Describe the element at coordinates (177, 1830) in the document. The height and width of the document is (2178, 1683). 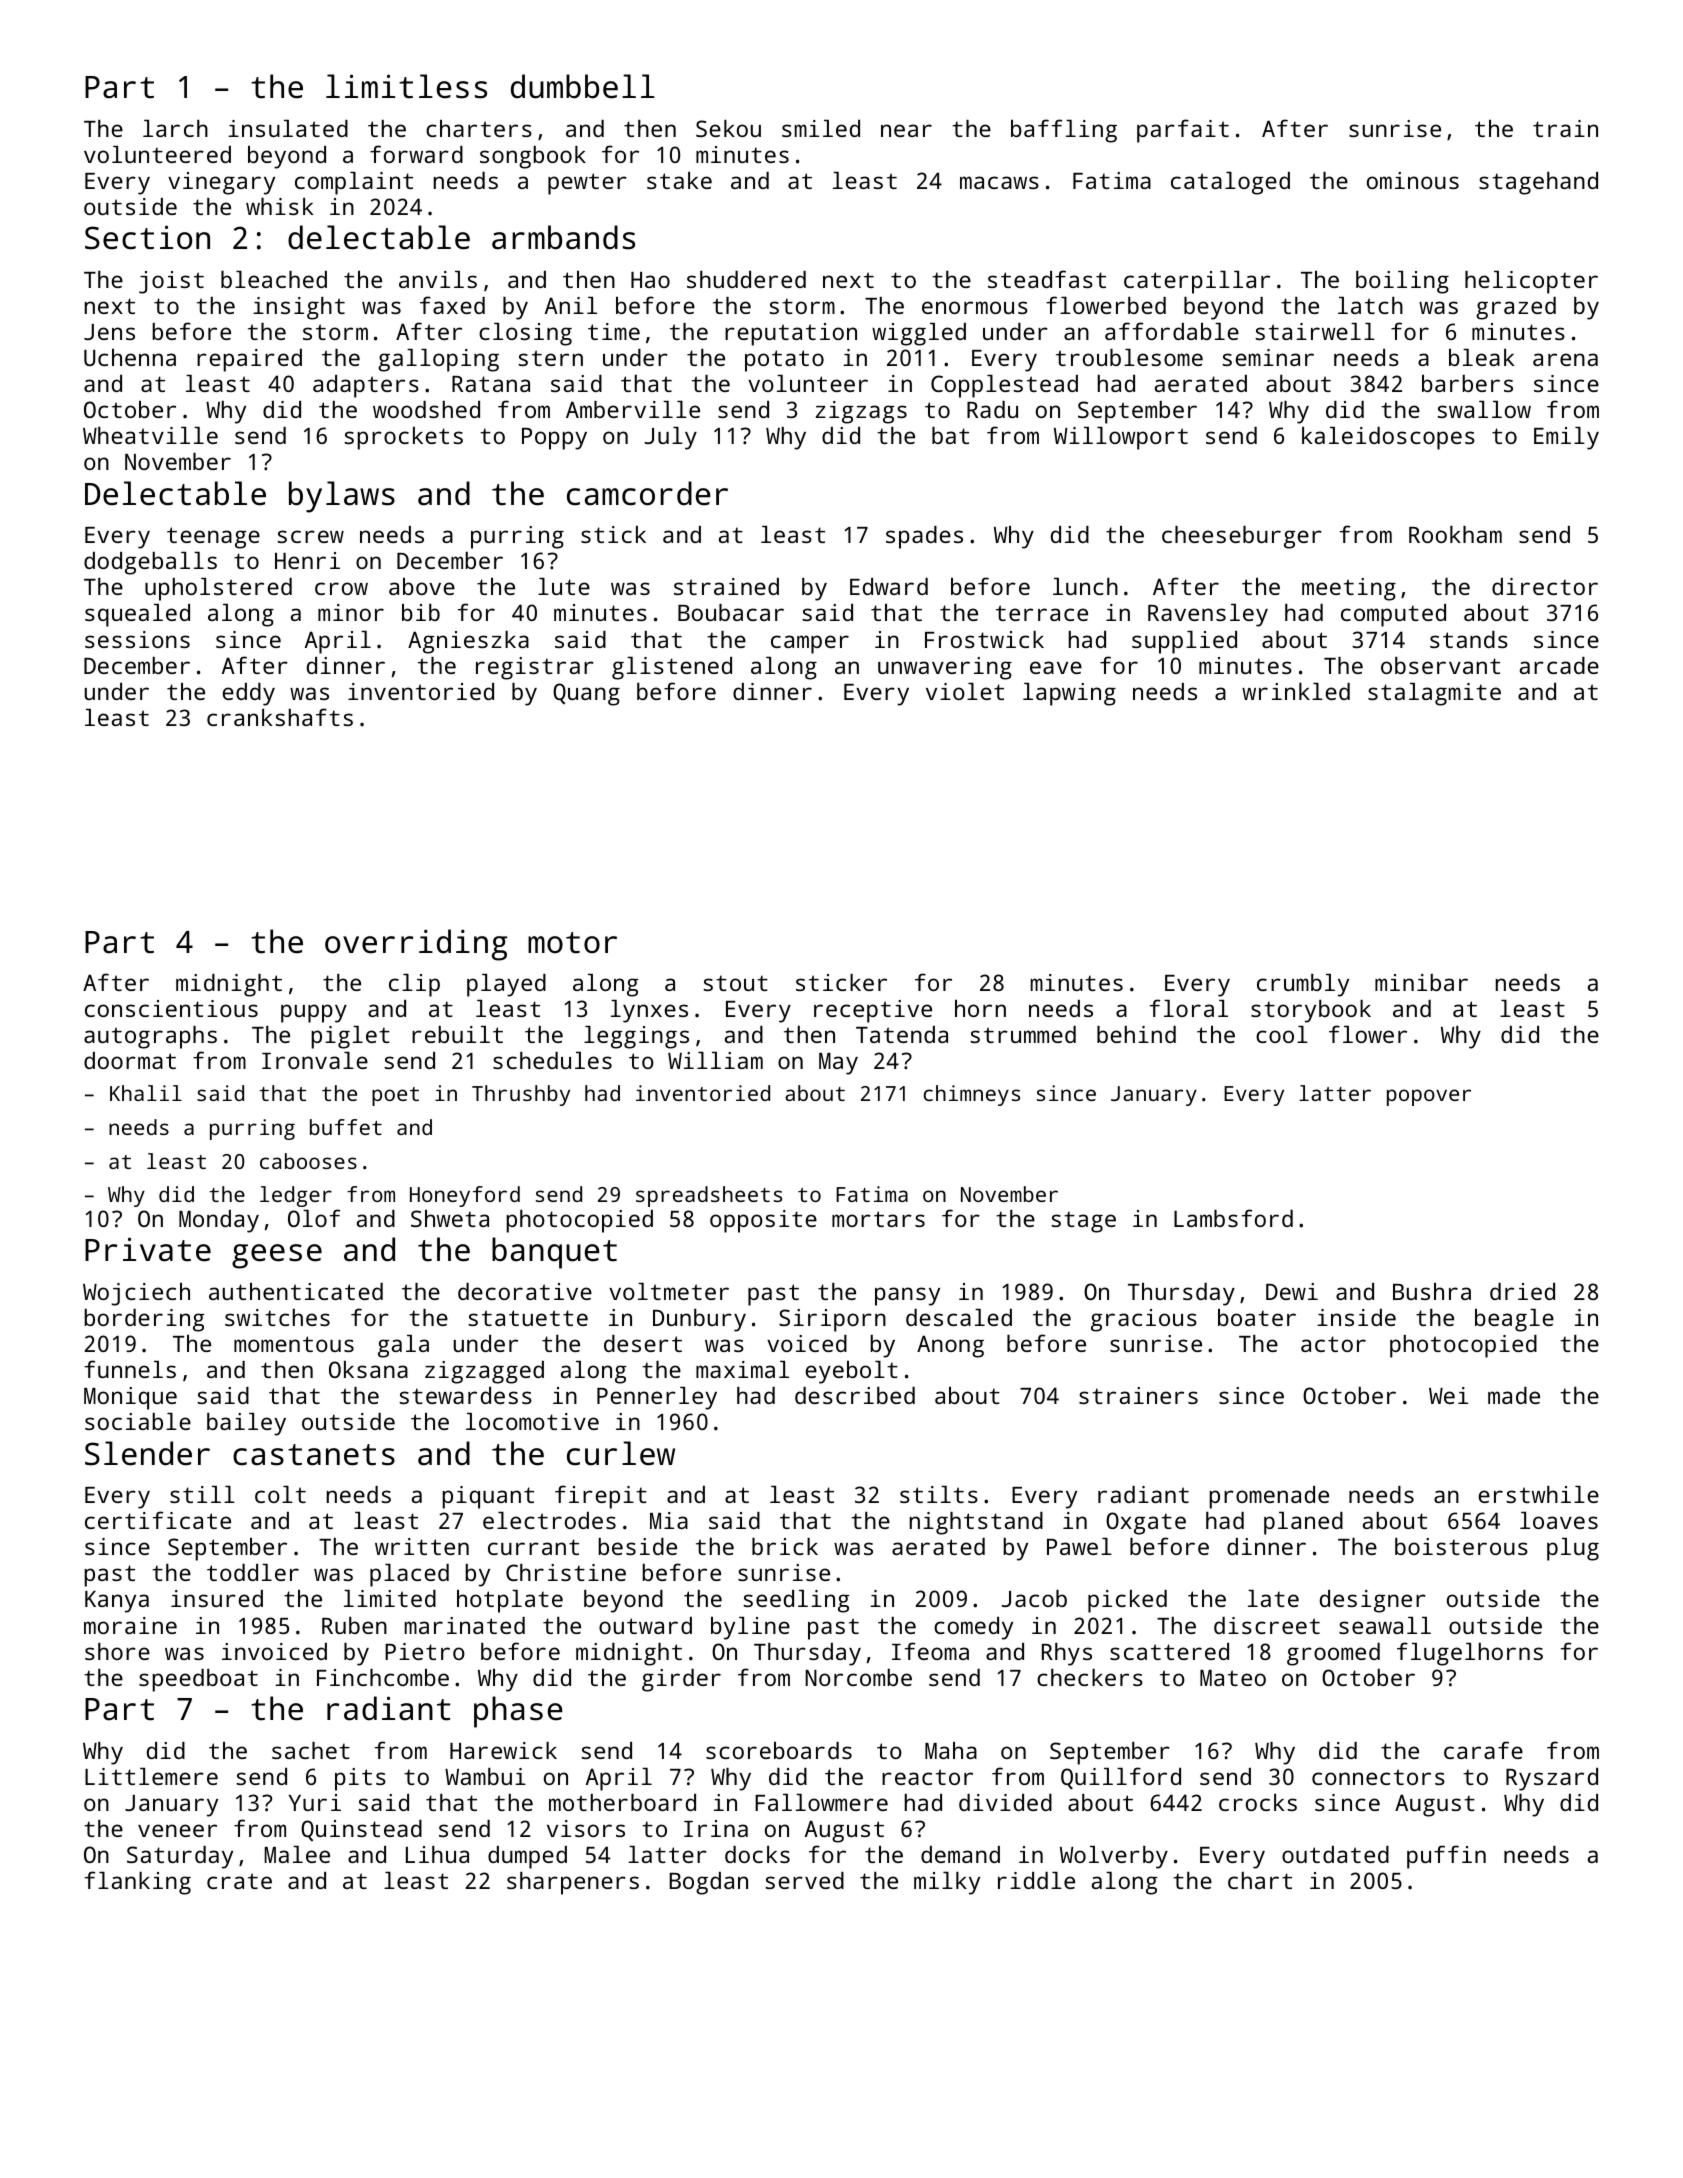
I see `veneer` at that location.
